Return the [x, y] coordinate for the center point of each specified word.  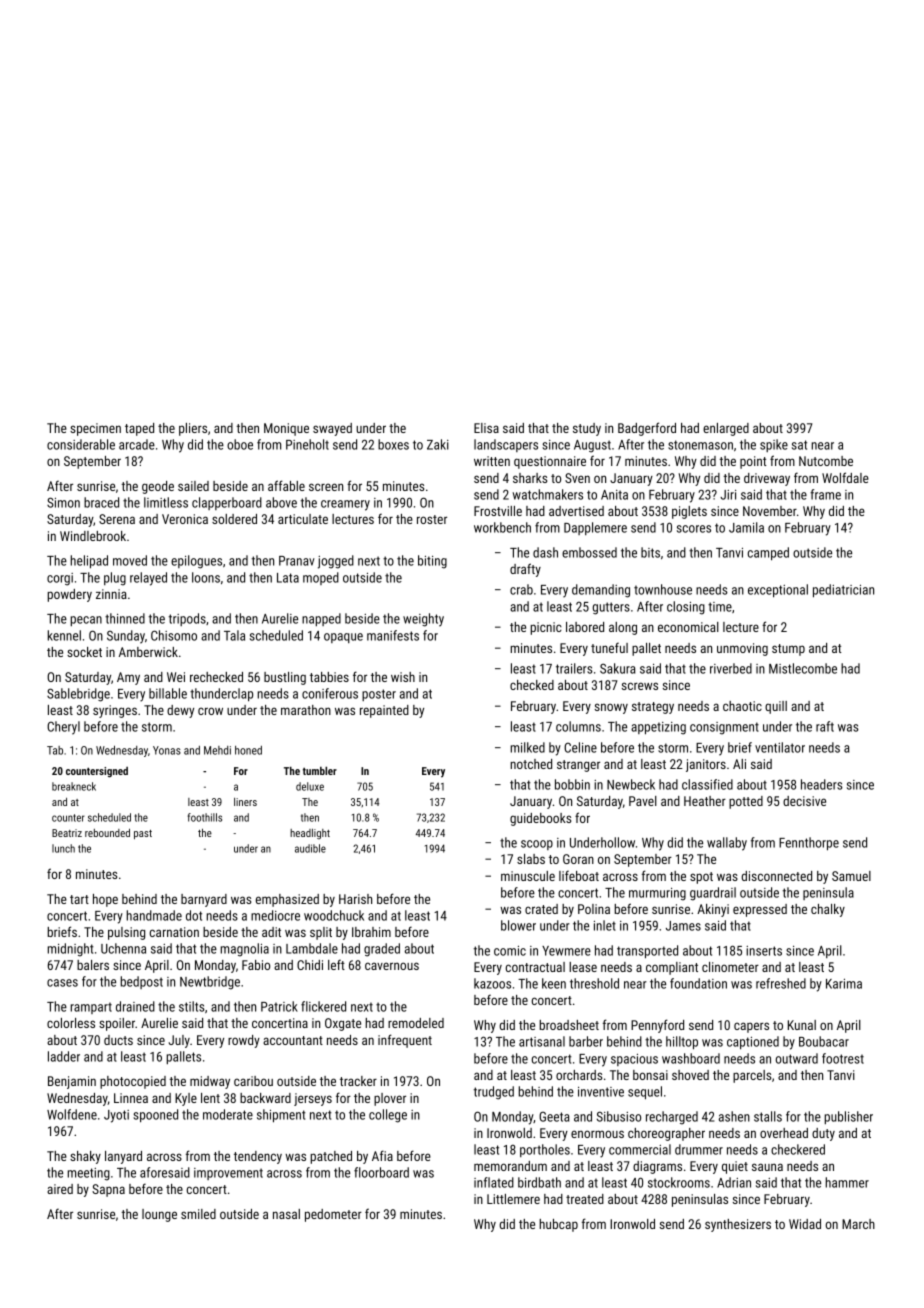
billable [168, 693]
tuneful [609, 648]
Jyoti [116, 1116]
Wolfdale [845, 477]
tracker [358, 1081]
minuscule [528, 876]
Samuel [851, 876]
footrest [843, 1058]
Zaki [438, 444]
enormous [597, 1134]
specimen [95, 429]
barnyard [204, 900]
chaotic [742, 706]
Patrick [279, 1006]
